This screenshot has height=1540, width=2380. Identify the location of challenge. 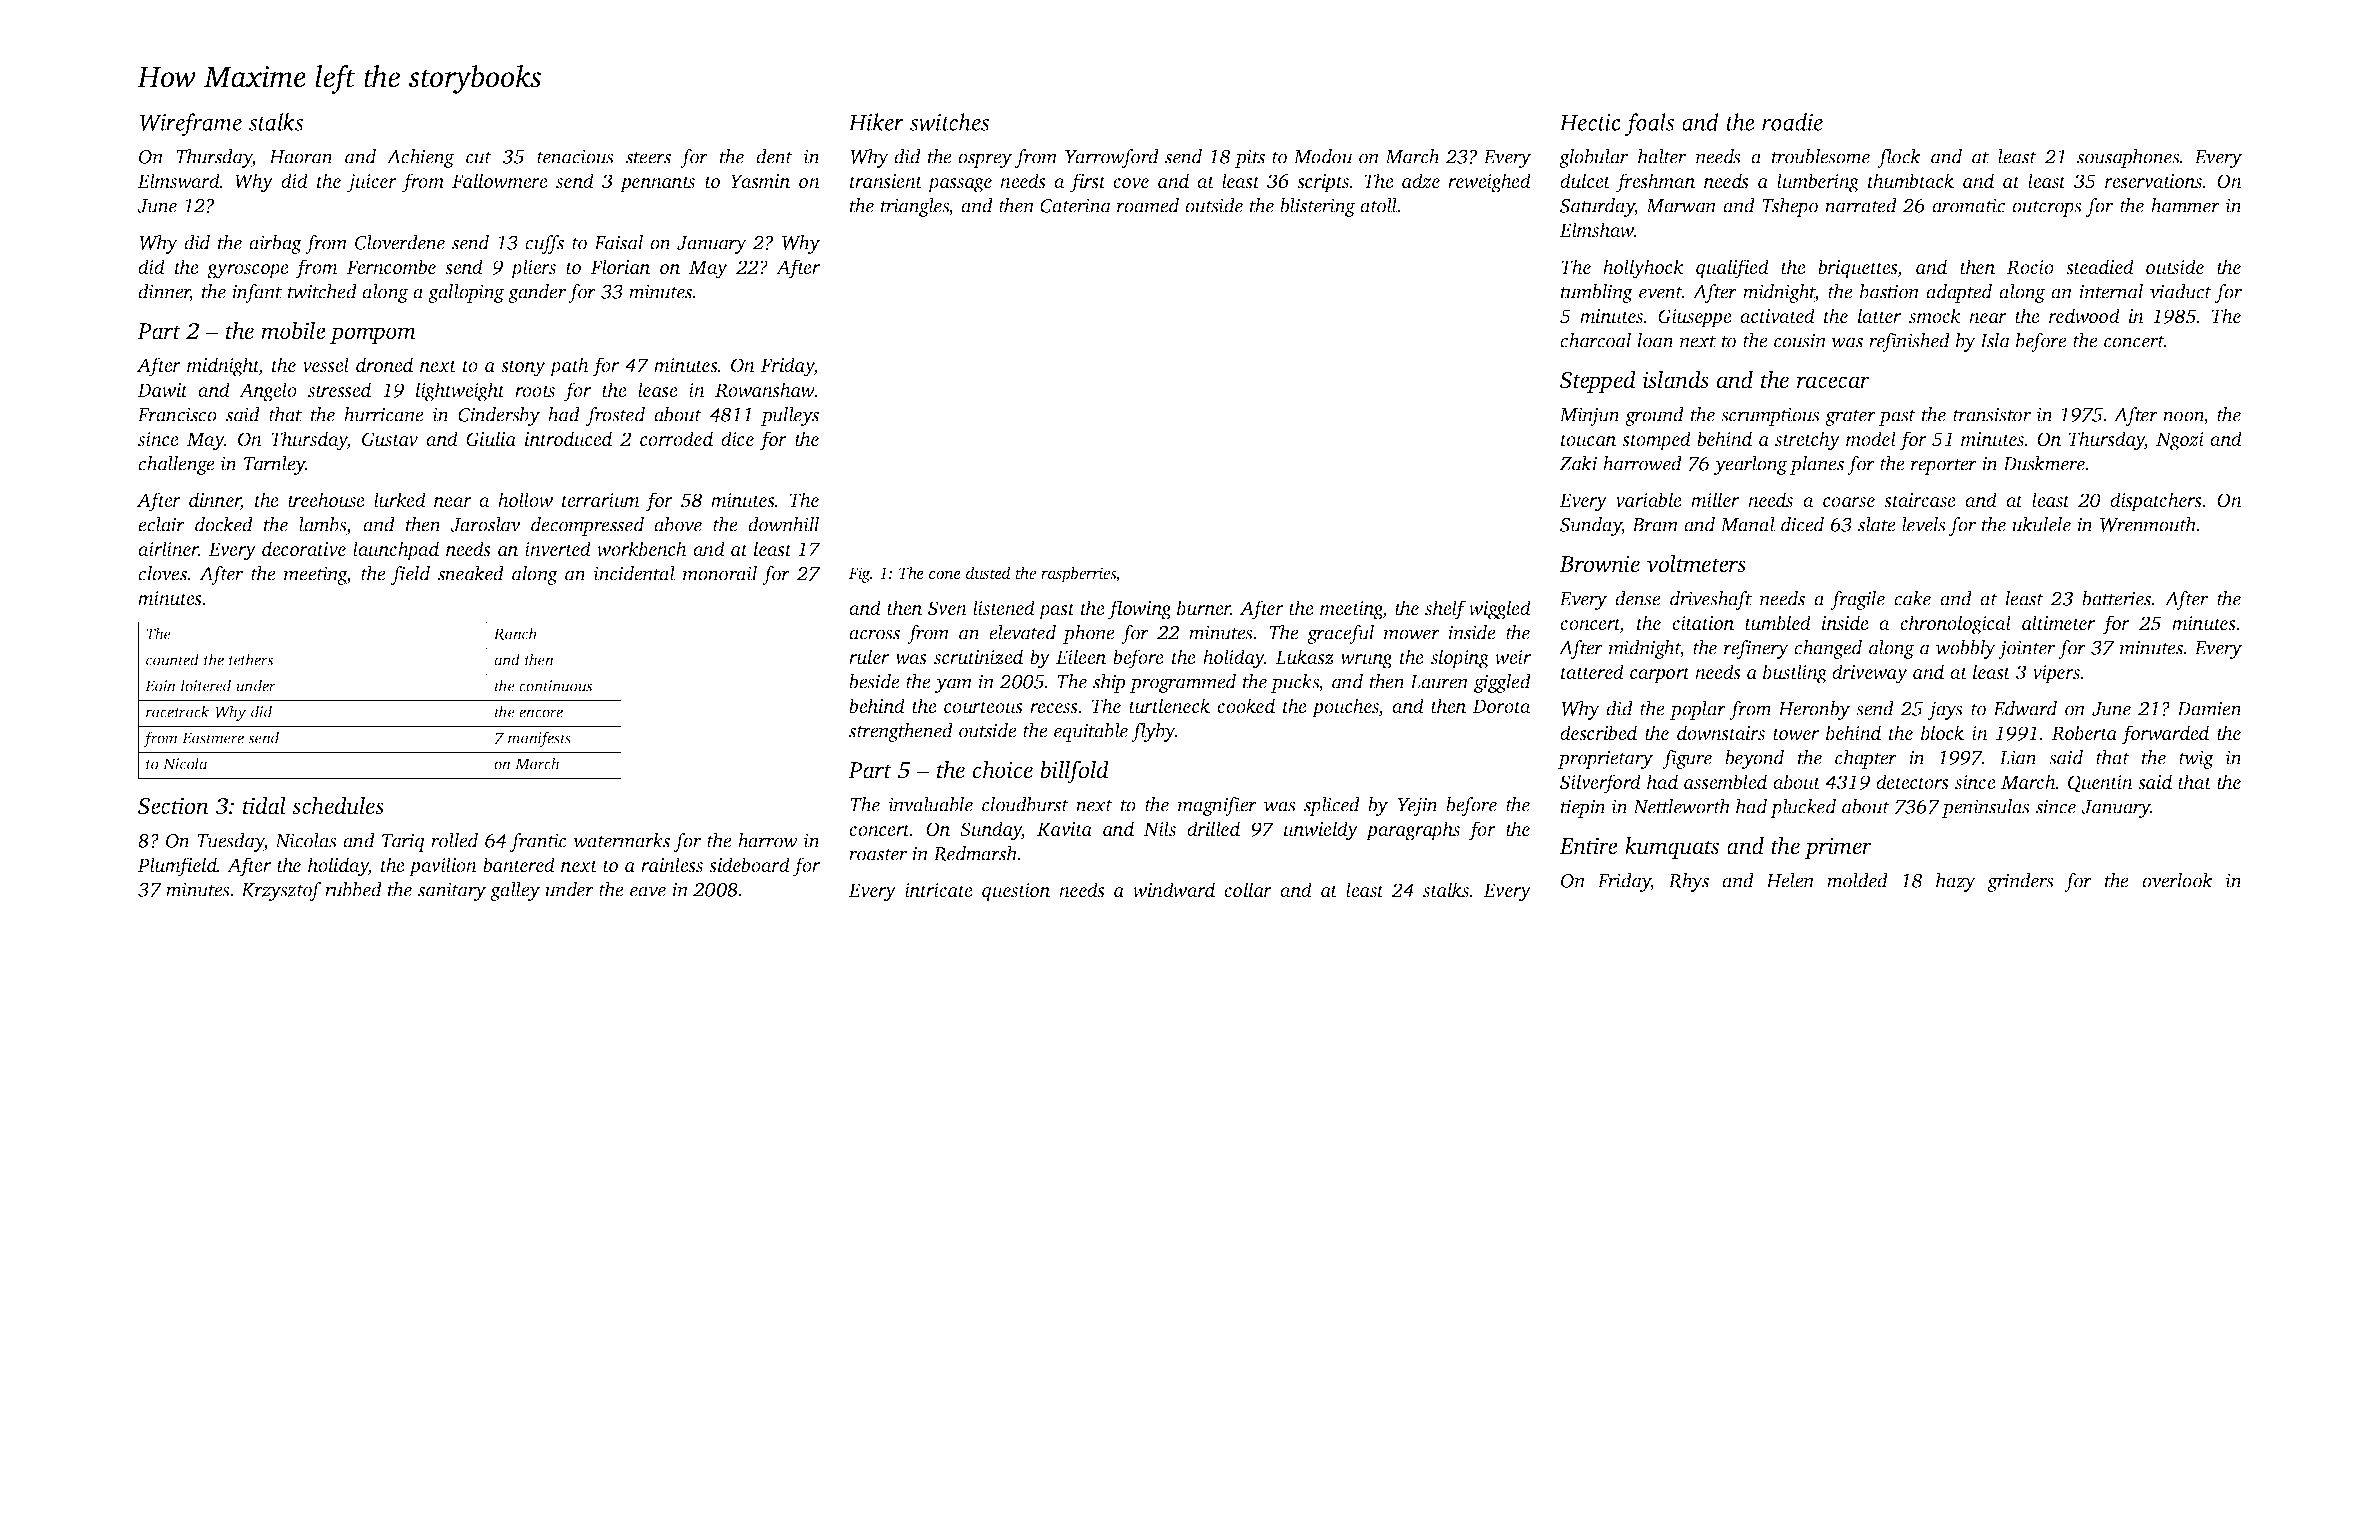
(176, 465).
